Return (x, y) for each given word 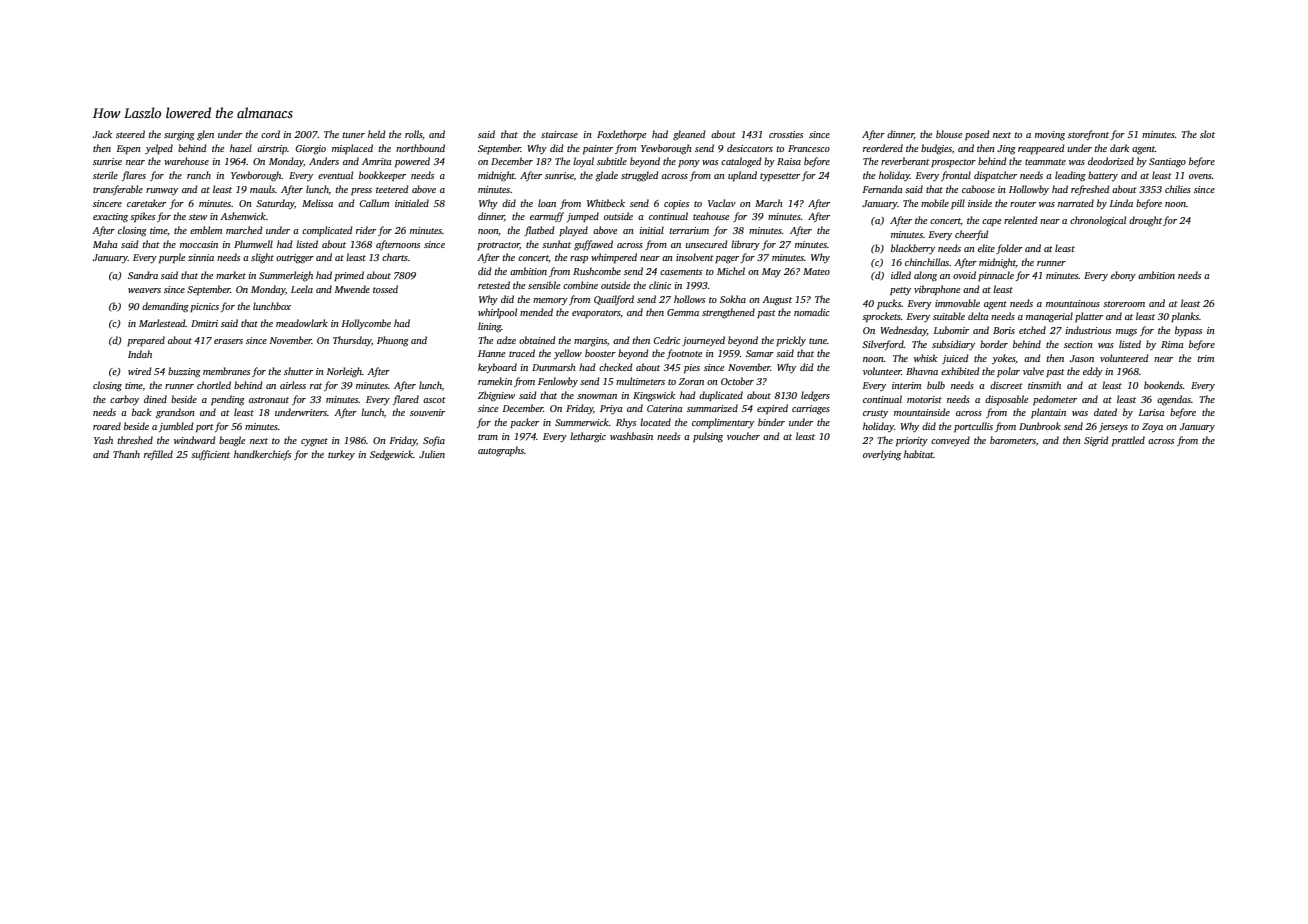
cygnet (314, 442)
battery (1103, 176)
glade (606, 176)
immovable (957, 303)
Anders (324, 161)
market (231, 275)
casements (681, 272)
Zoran (691, 381)
